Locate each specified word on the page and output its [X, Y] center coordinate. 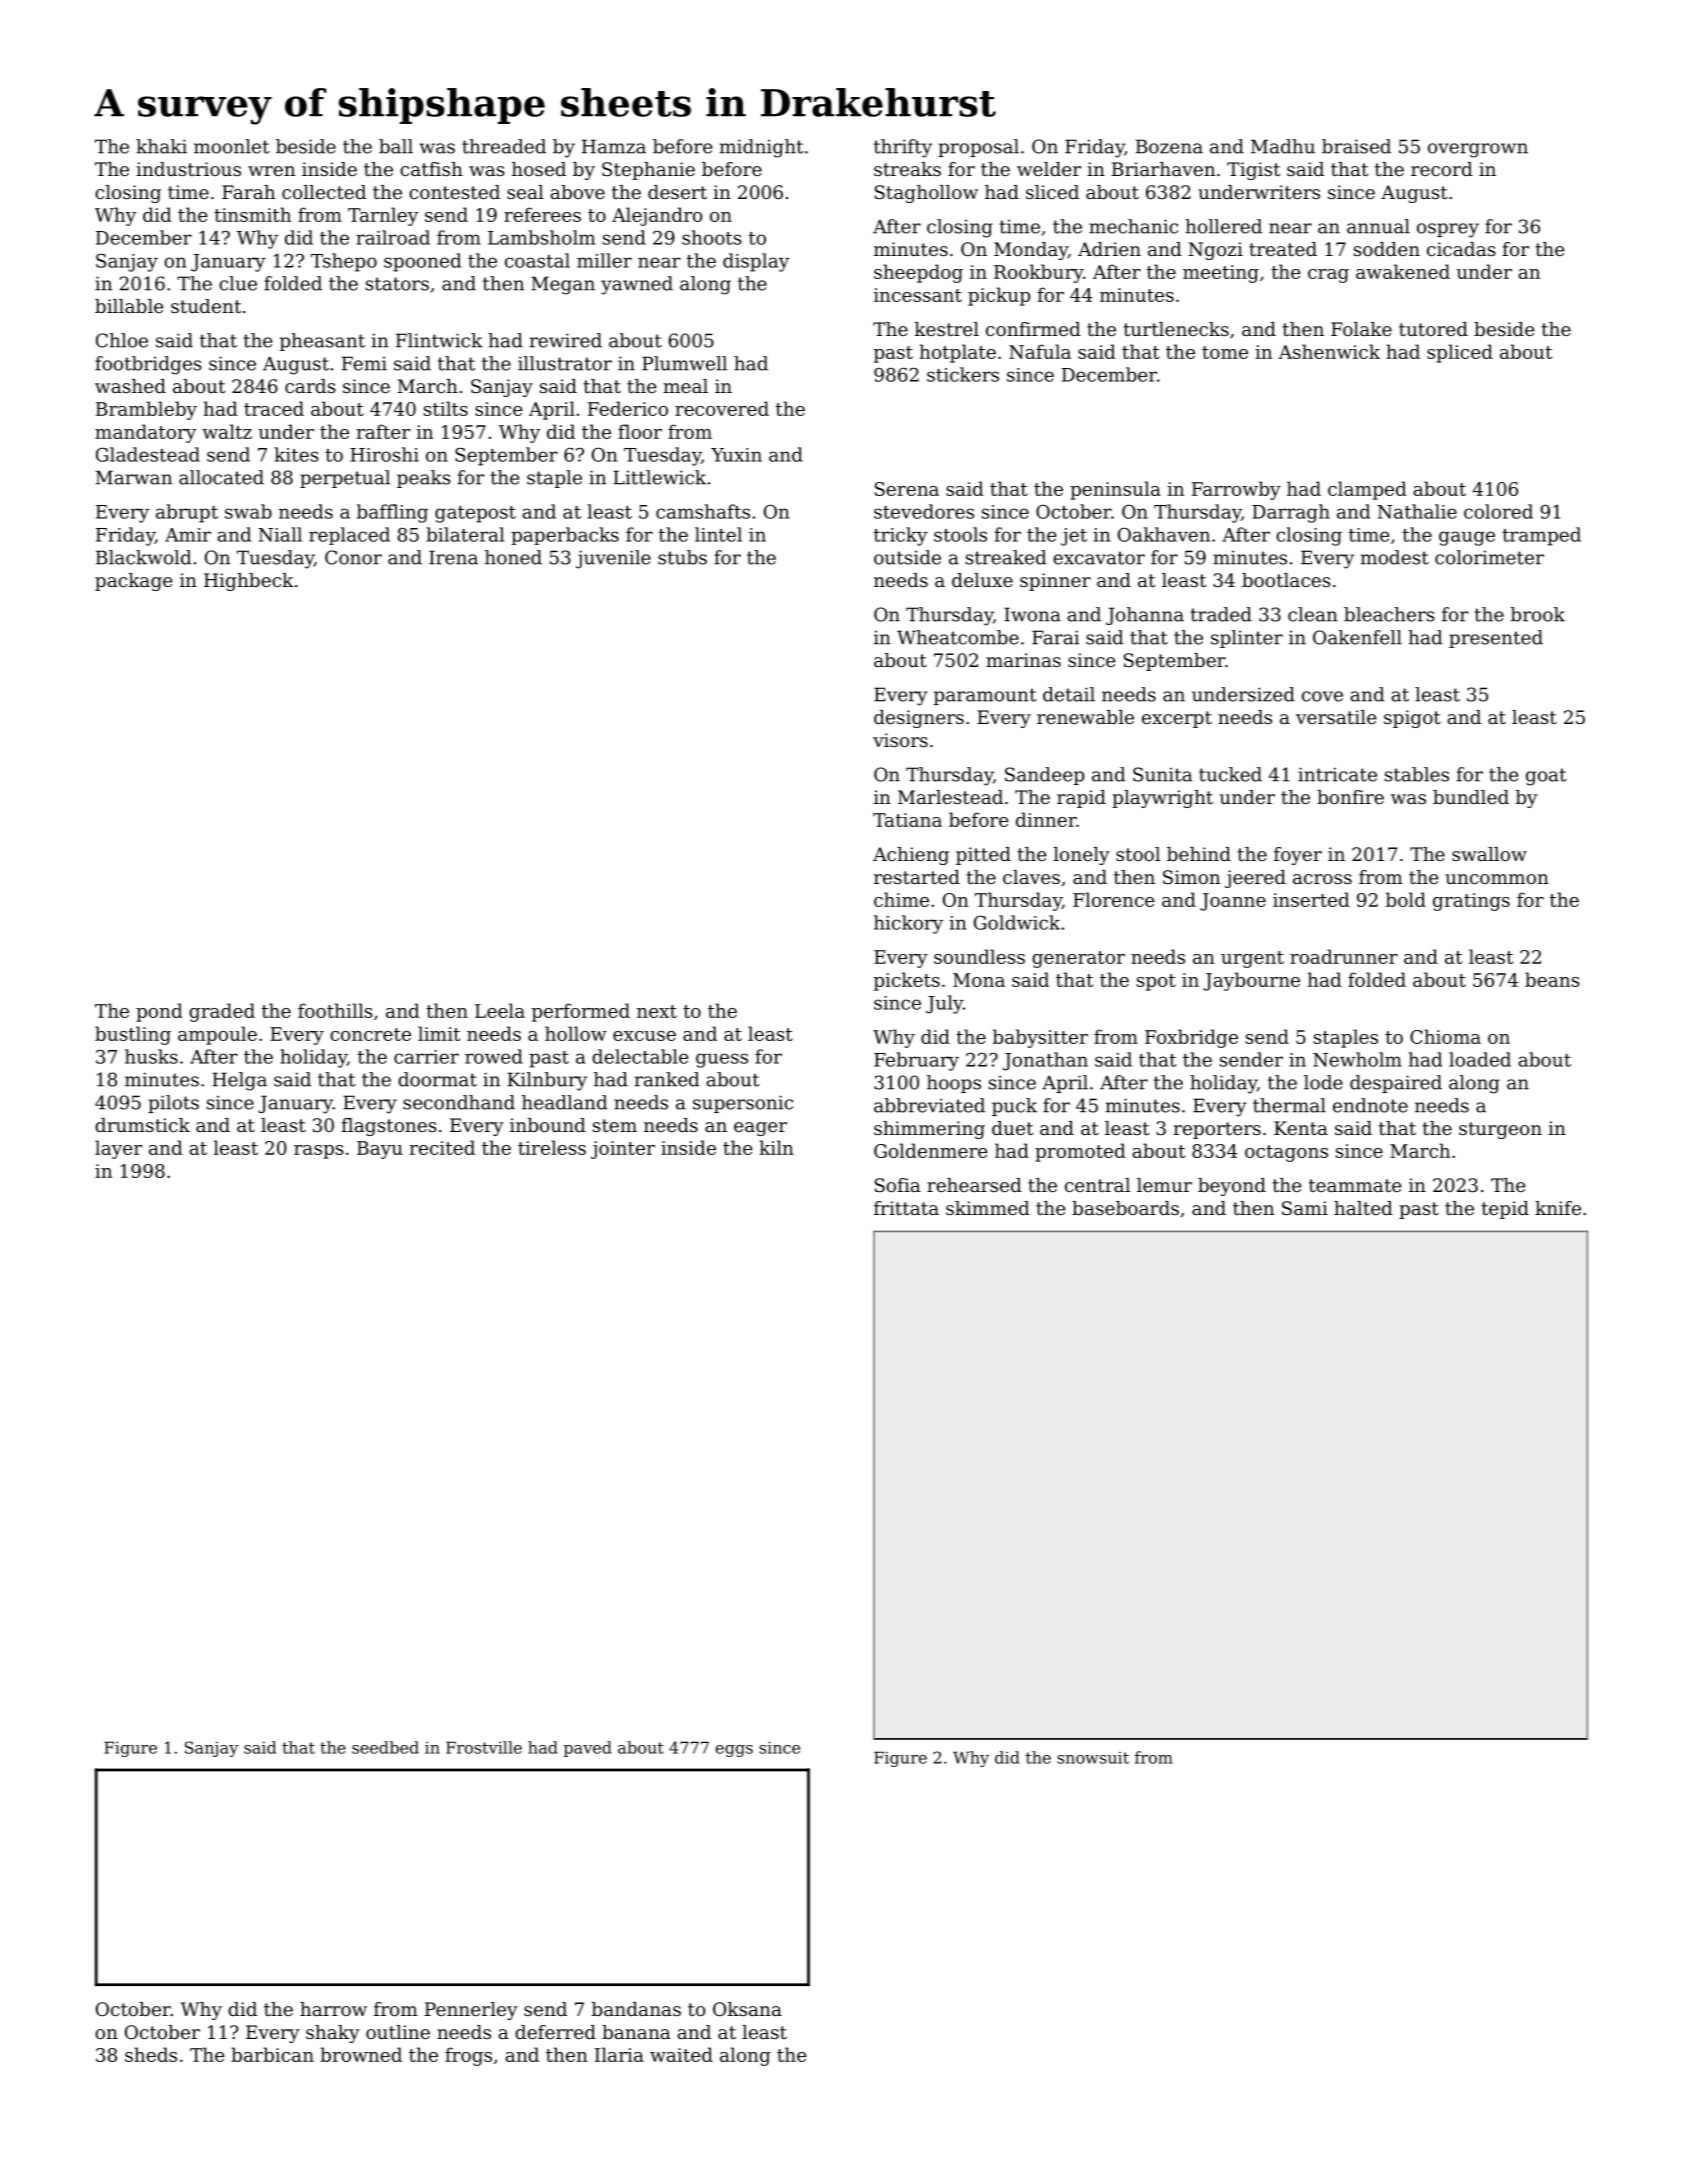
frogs [468, 2056]
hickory [908, 924]
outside [907, 557]
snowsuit [1093, 1758]
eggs [734, 1751]
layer [118, 1149]
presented [1496, 639]
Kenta [1301, 1128]
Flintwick [439, 340]
